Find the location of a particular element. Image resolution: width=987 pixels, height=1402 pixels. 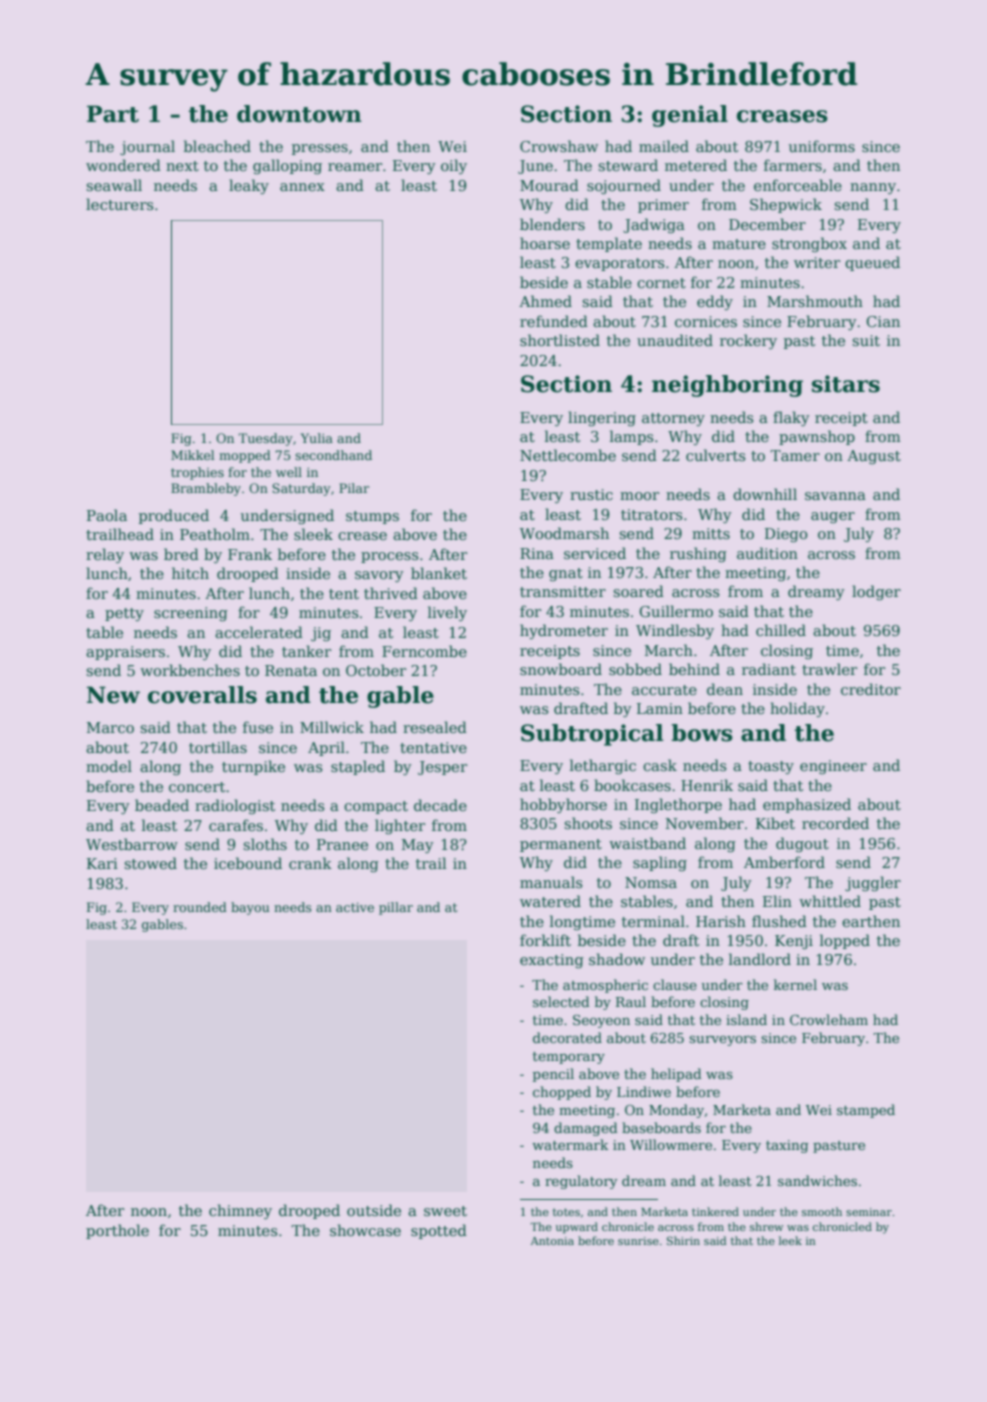

pencil is located at coordinates (553, 1075).
